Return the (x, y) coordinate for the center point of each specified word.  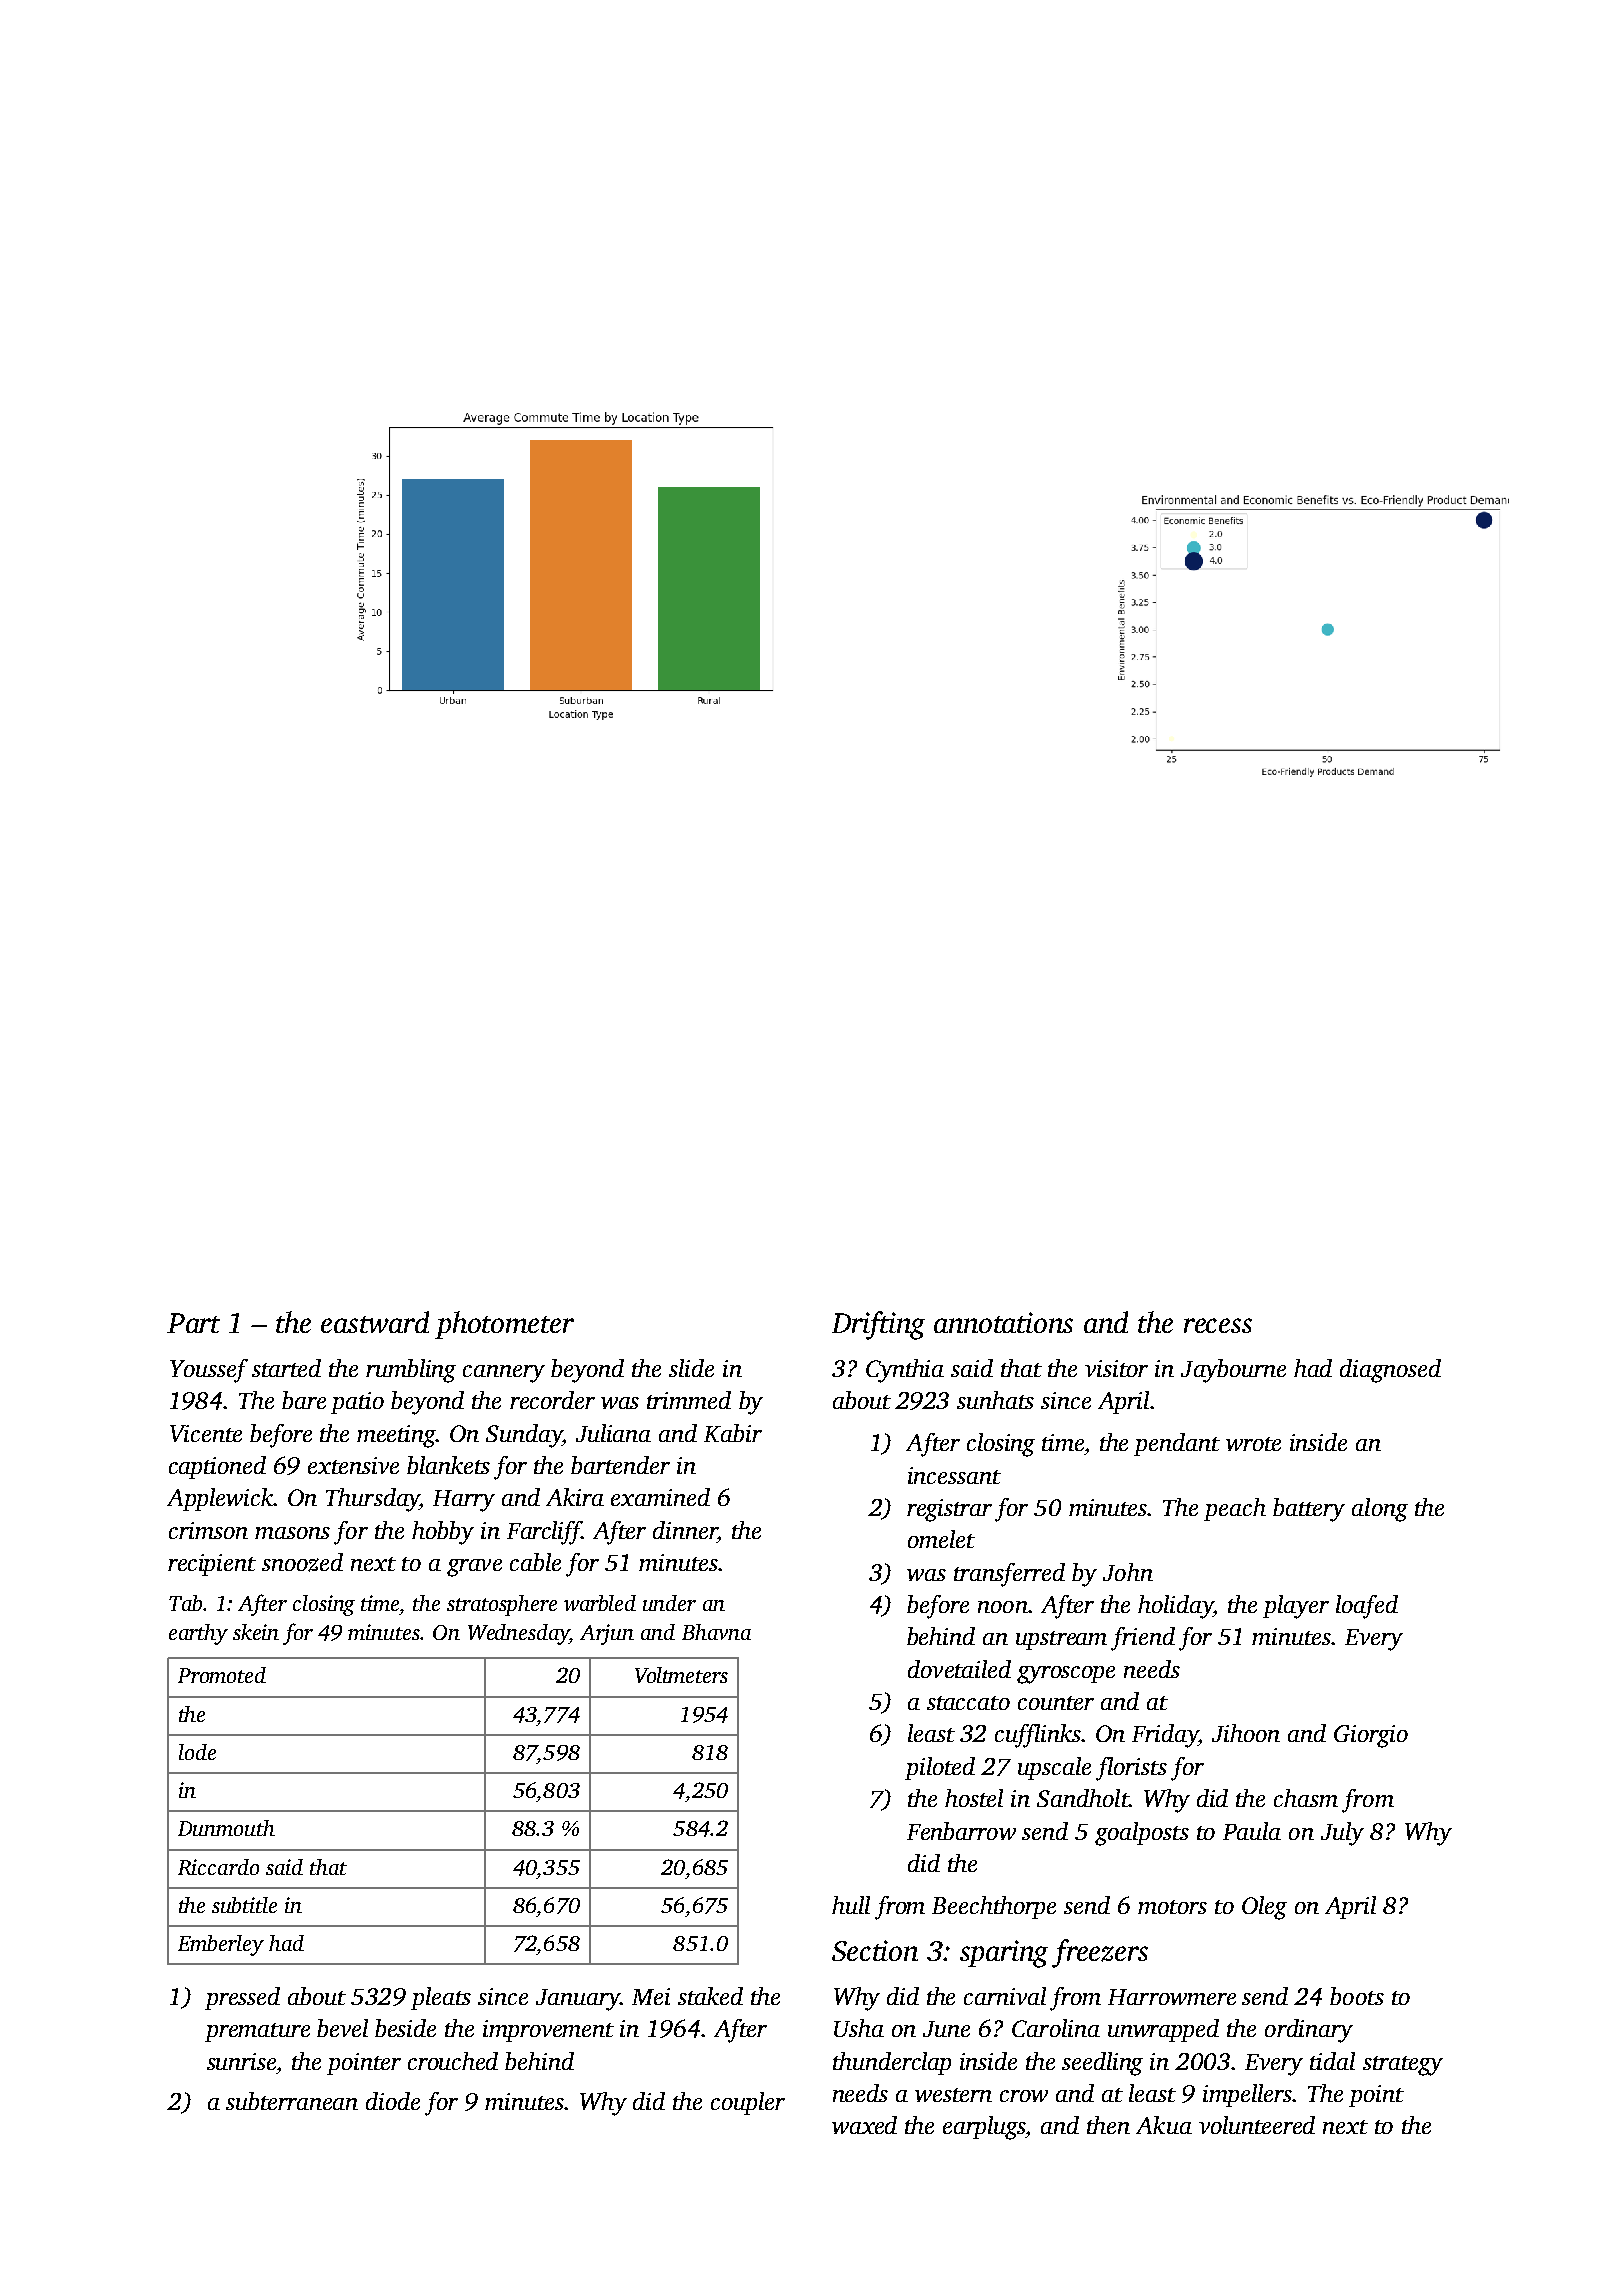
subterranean (292, 2101)
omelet (941, 1539)
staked (710, 1996)
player (1296, 1607)
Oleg (1264, 1908)
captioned (217, 1467)
